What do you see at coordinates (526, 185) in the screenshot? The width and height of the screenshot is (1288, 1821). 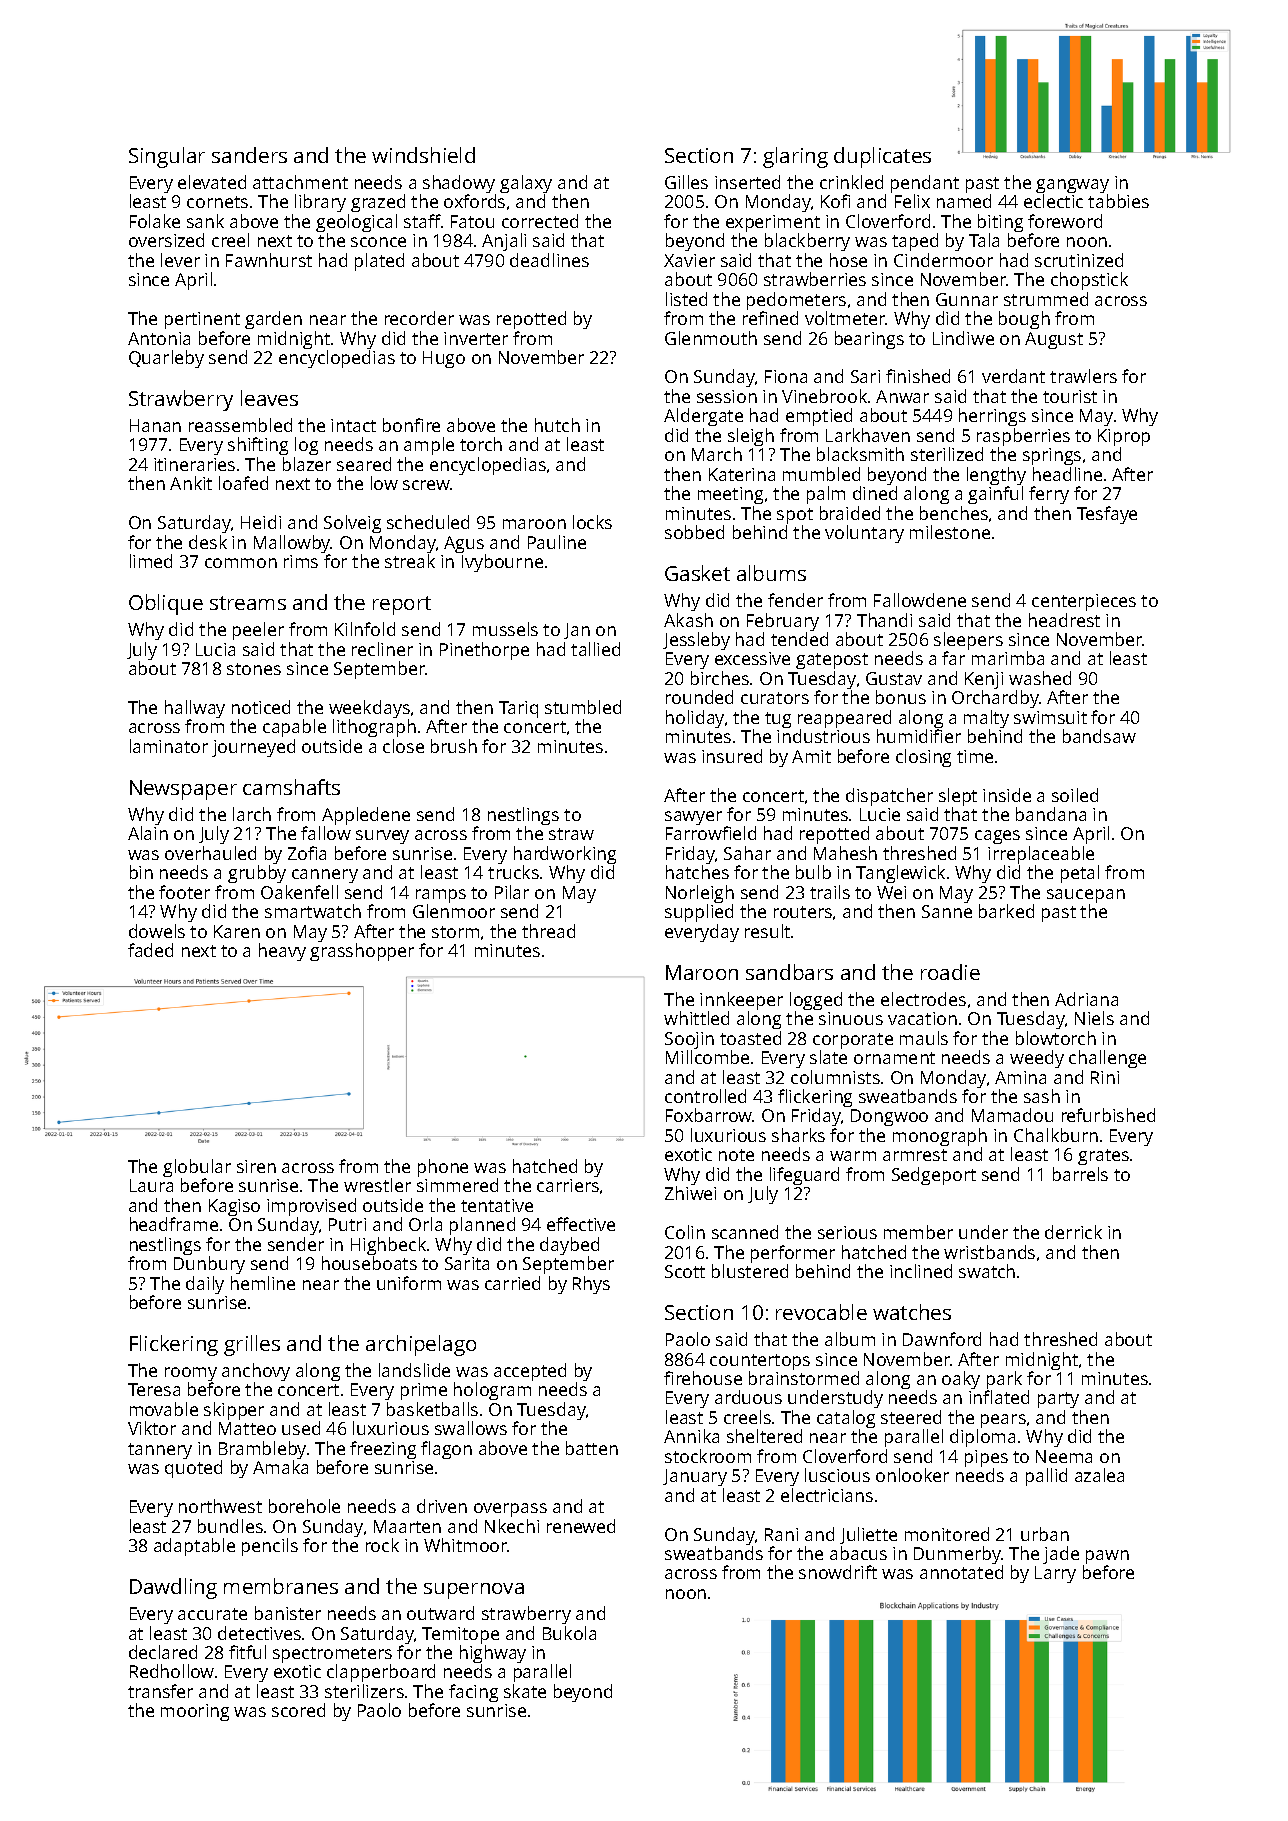 I see `galaxy` at bounding box center [526, 185].
